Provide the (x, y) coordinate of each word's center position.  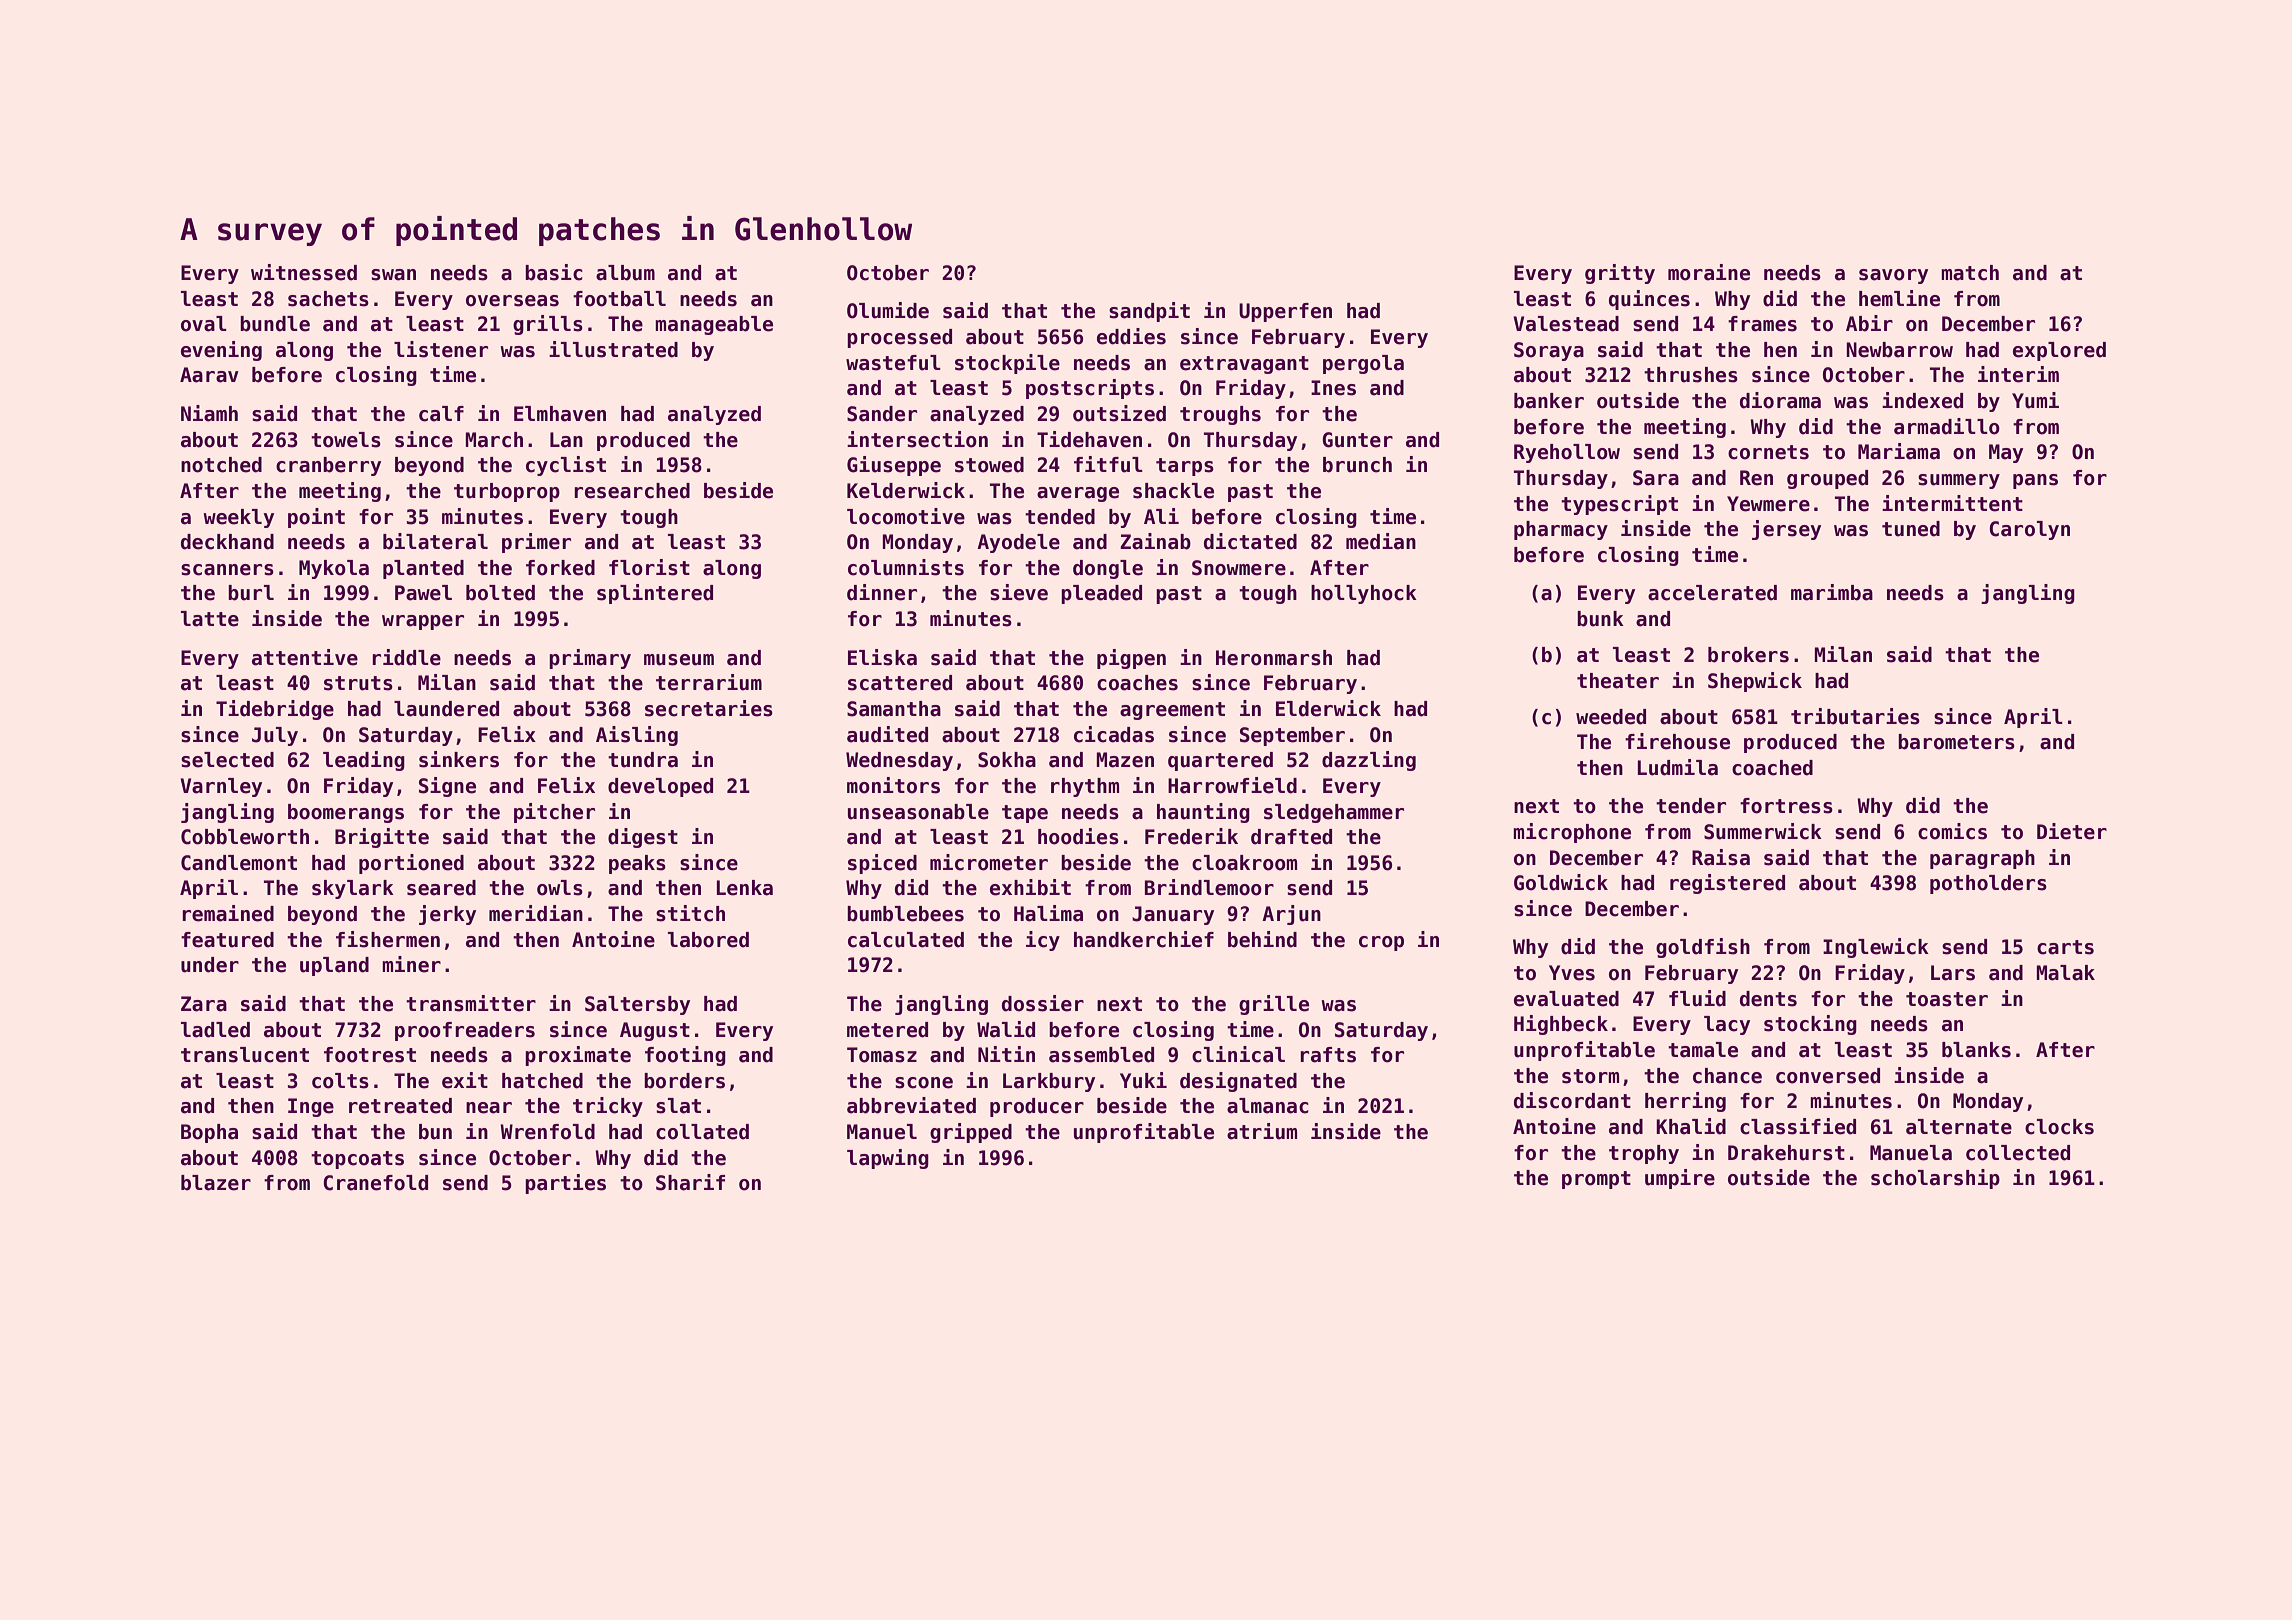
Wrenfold (547, 1132)
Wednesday (899, 761)
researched (632, 491)
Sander (882, 414)
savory (1893, 276)
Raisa (1721, 857)
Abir (1869, 323)
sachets (328, 299)
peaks (637, 864)
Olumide (888, 310)
